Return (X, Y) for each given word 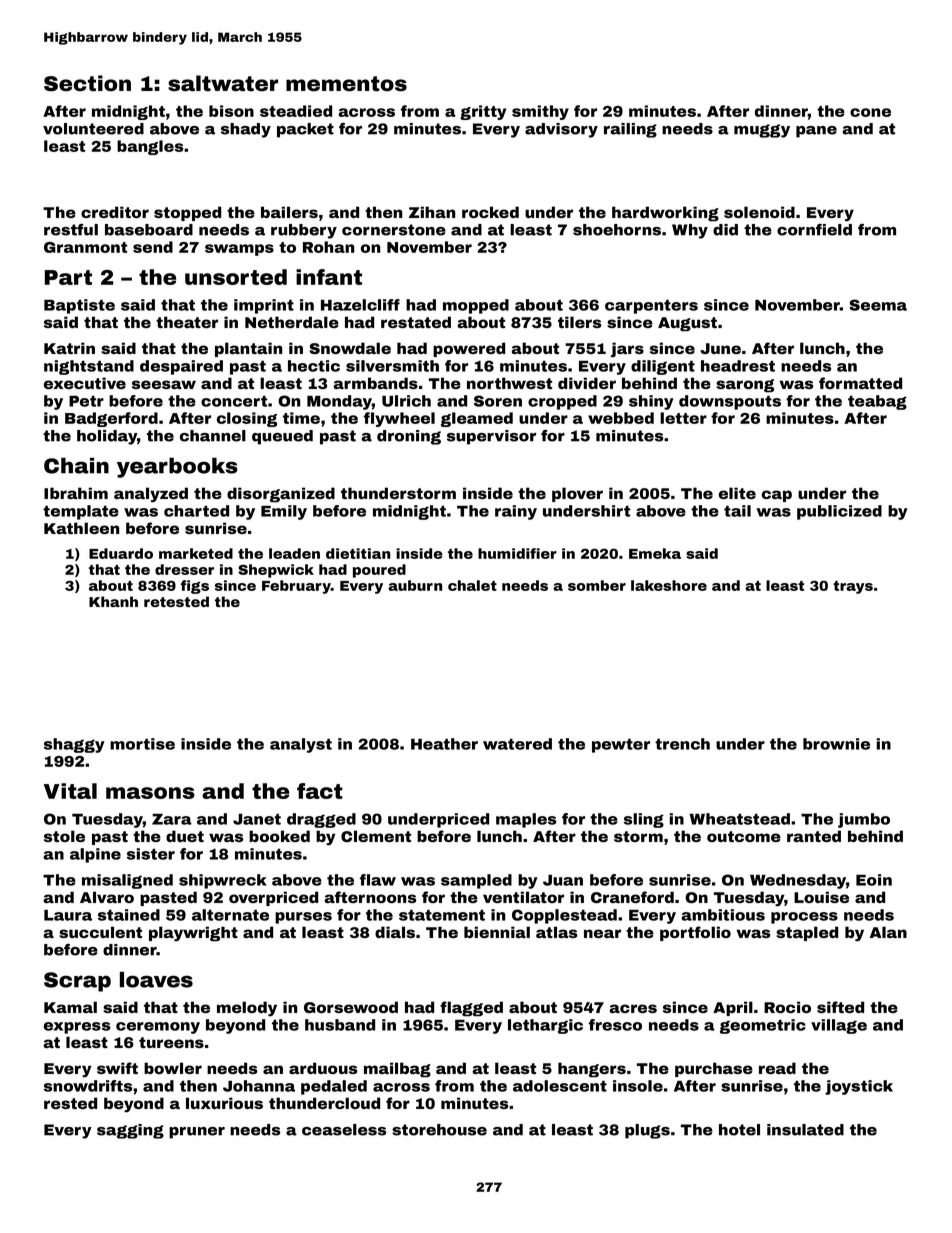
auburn (415, 585)
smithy (540, 112)
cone (870, 112)
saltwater (223, 83)
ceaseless (344, 1130)
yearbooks (177, 467)
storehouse (439, 1130)
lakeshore (669, 585)
